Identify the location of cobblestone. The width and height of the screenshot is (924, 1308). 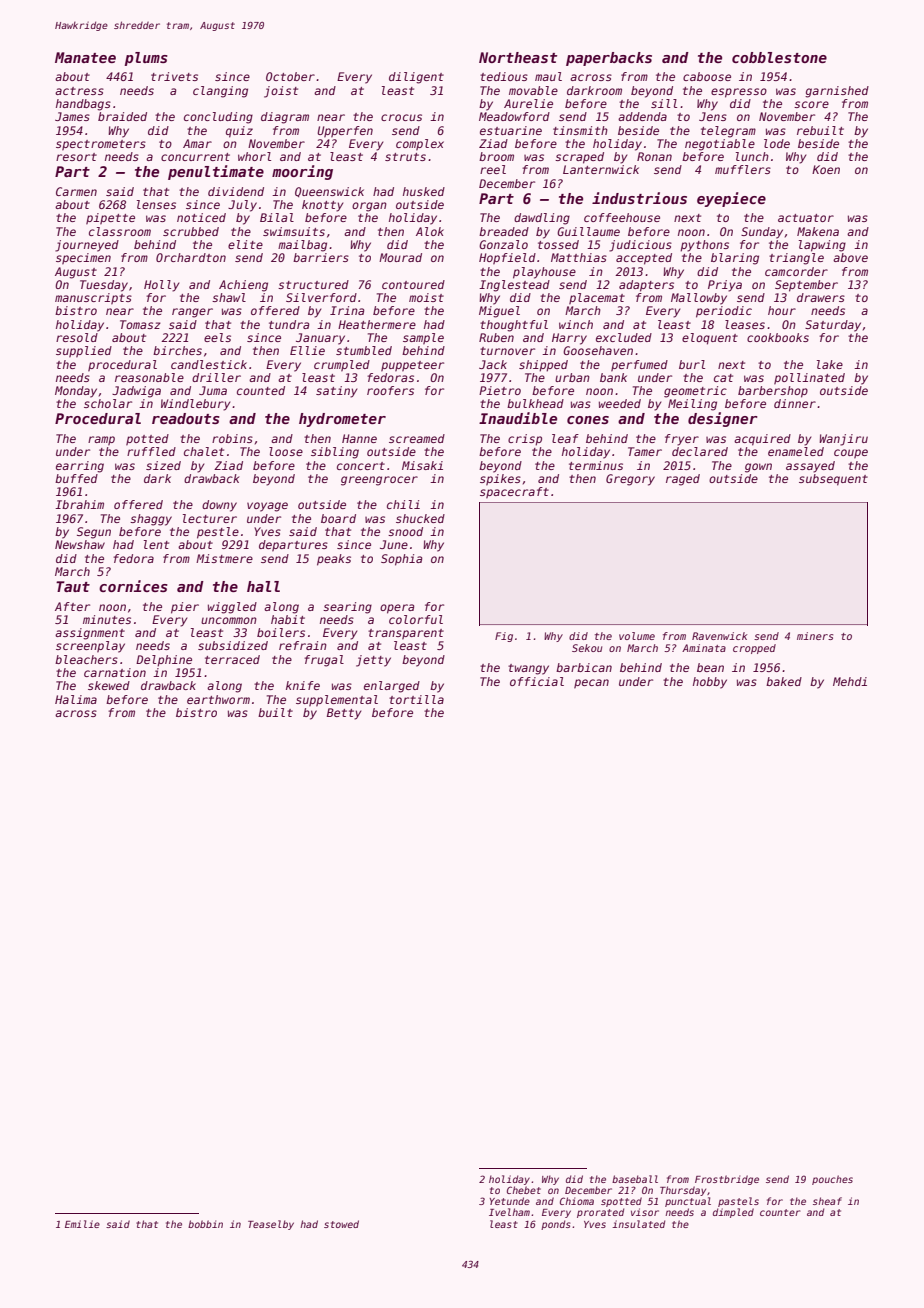
(779, 57).
